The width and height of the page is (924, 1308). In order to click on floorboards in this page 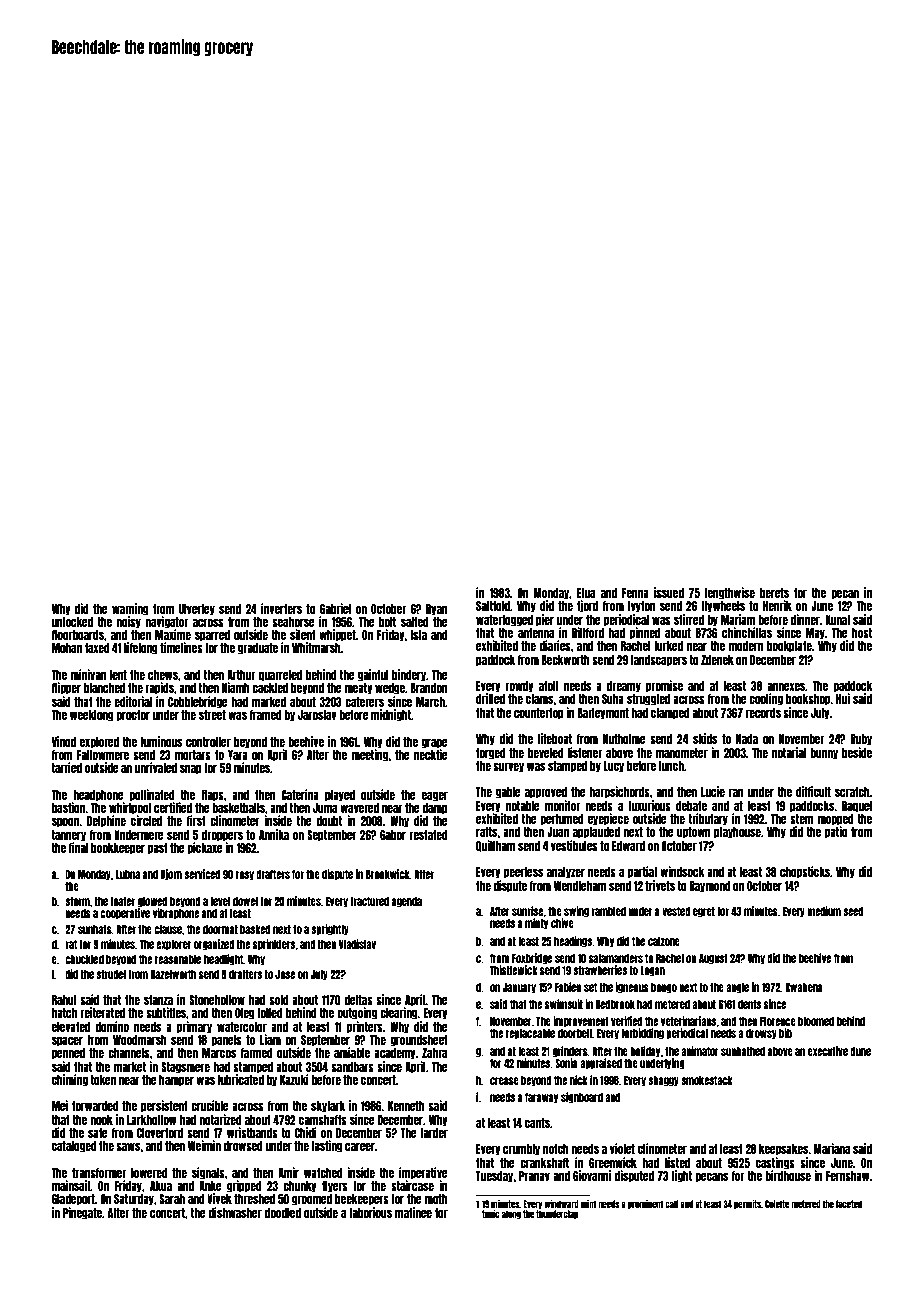, I will do `click(78, 635)`.
